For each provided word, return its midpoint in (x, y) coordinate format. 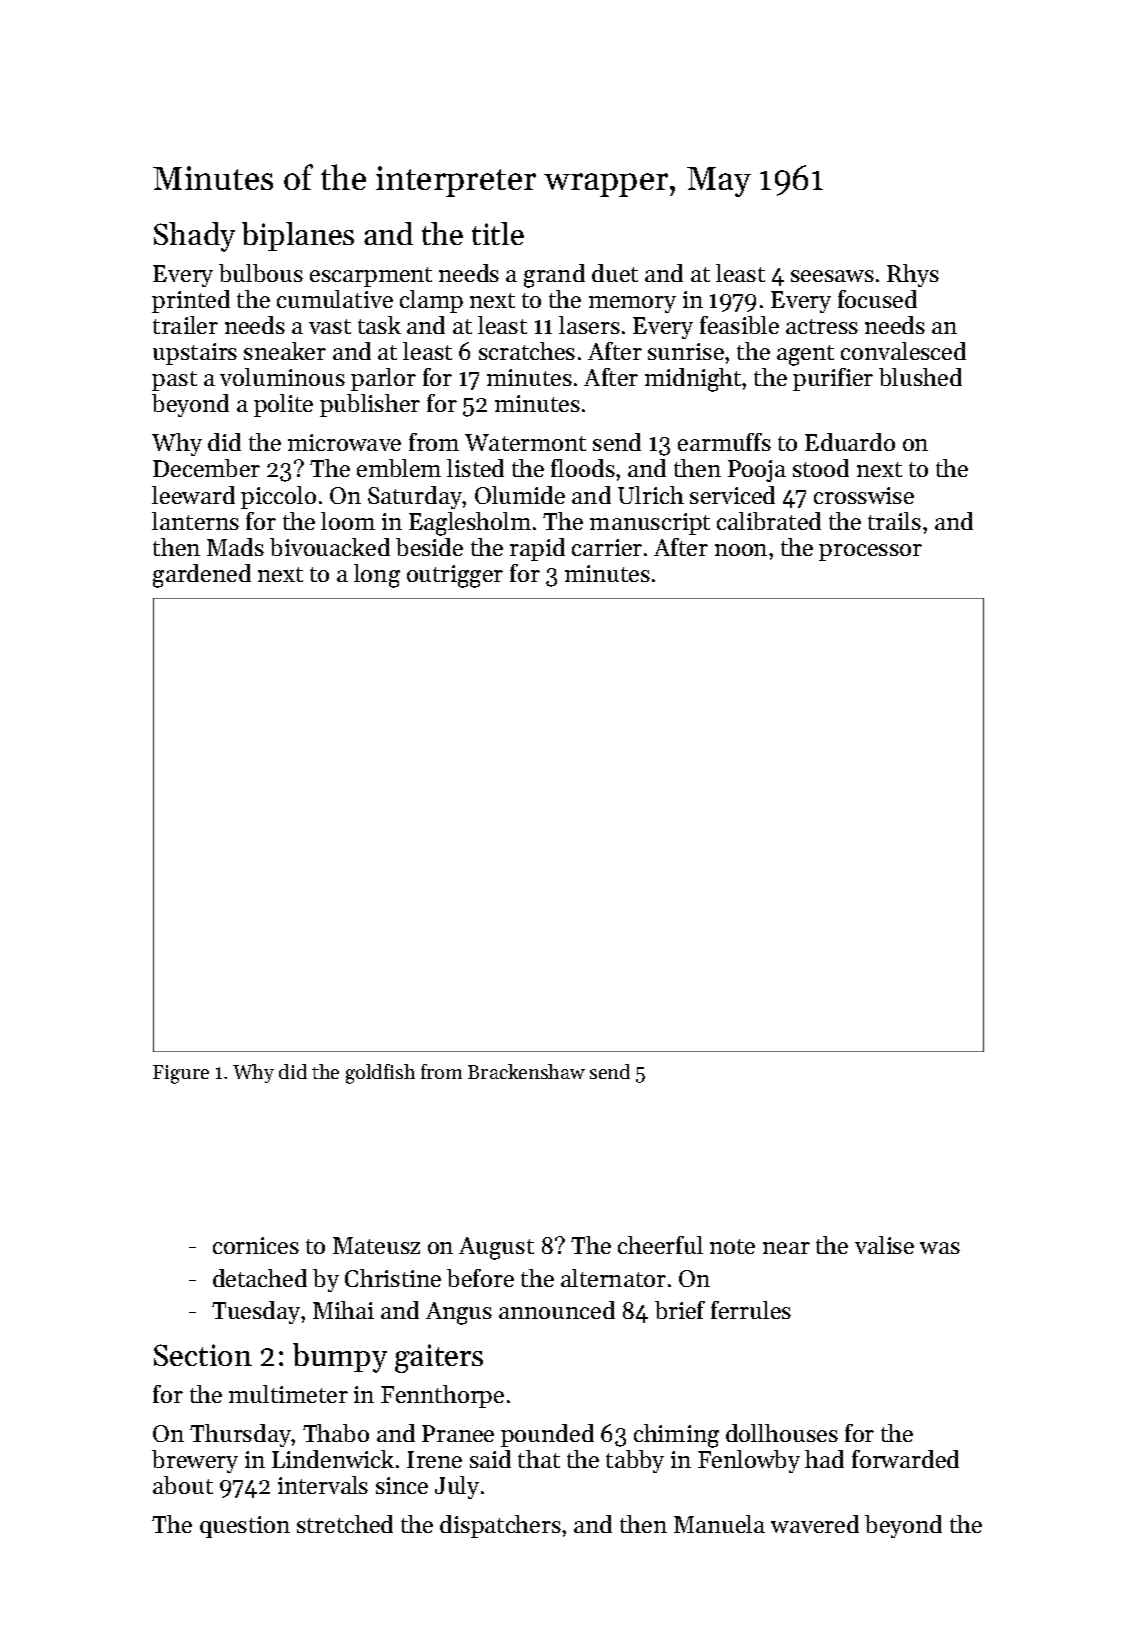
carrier (607, 547)
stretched (345, 1524)
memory (632, 304)
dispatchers (500, 1526)
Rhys (913, 275)
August (496, 1248)
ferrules (751, 1310)
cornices (256, 1245)
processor (870, 552)
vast (330, 326)
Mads (235, 547)
